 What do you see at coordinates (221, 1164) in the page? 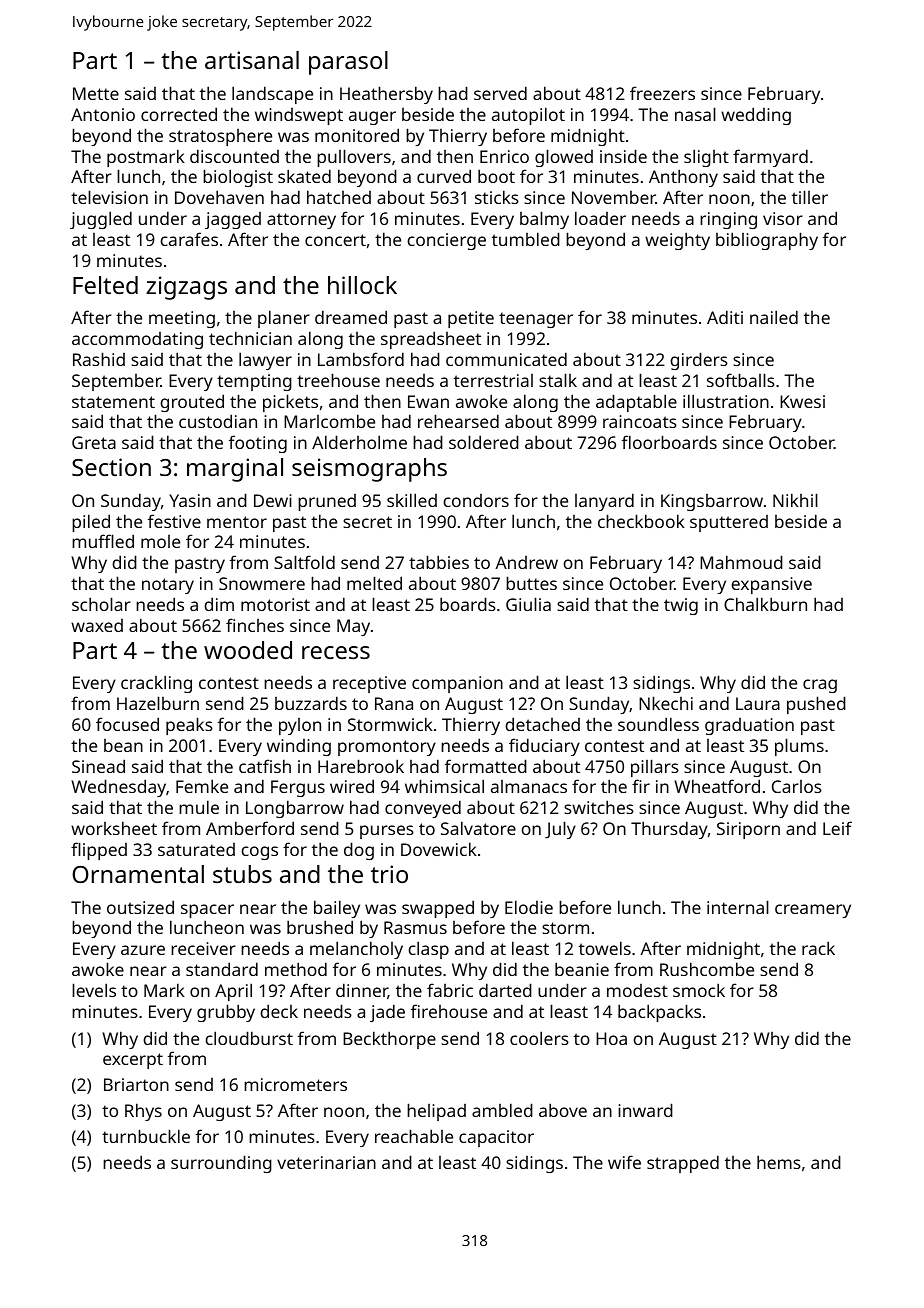
I see `surrounding` at bounding box center [221, 1164].
